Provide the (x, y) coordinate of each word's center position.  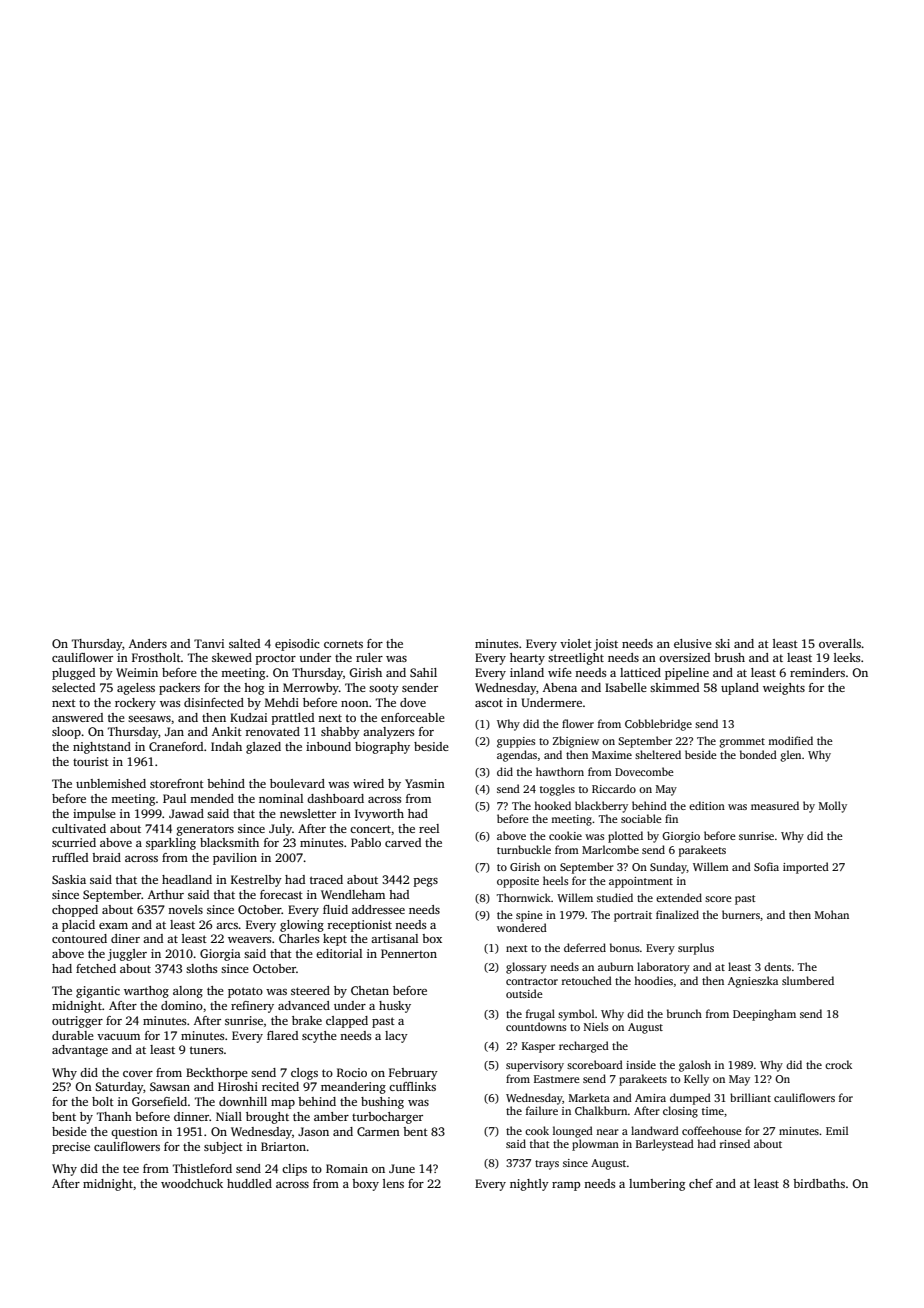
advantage (80, 1051)
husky (395, 1007)
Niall (229, 1116)
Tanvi (209, 643)
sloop (66, 733)
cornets (343, 644)
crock (838, 1064)
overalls (840, 643)
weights (784, 689)
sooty (384, 689)
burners (741, 914)
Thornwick (524, 897)
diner (125, 938)
